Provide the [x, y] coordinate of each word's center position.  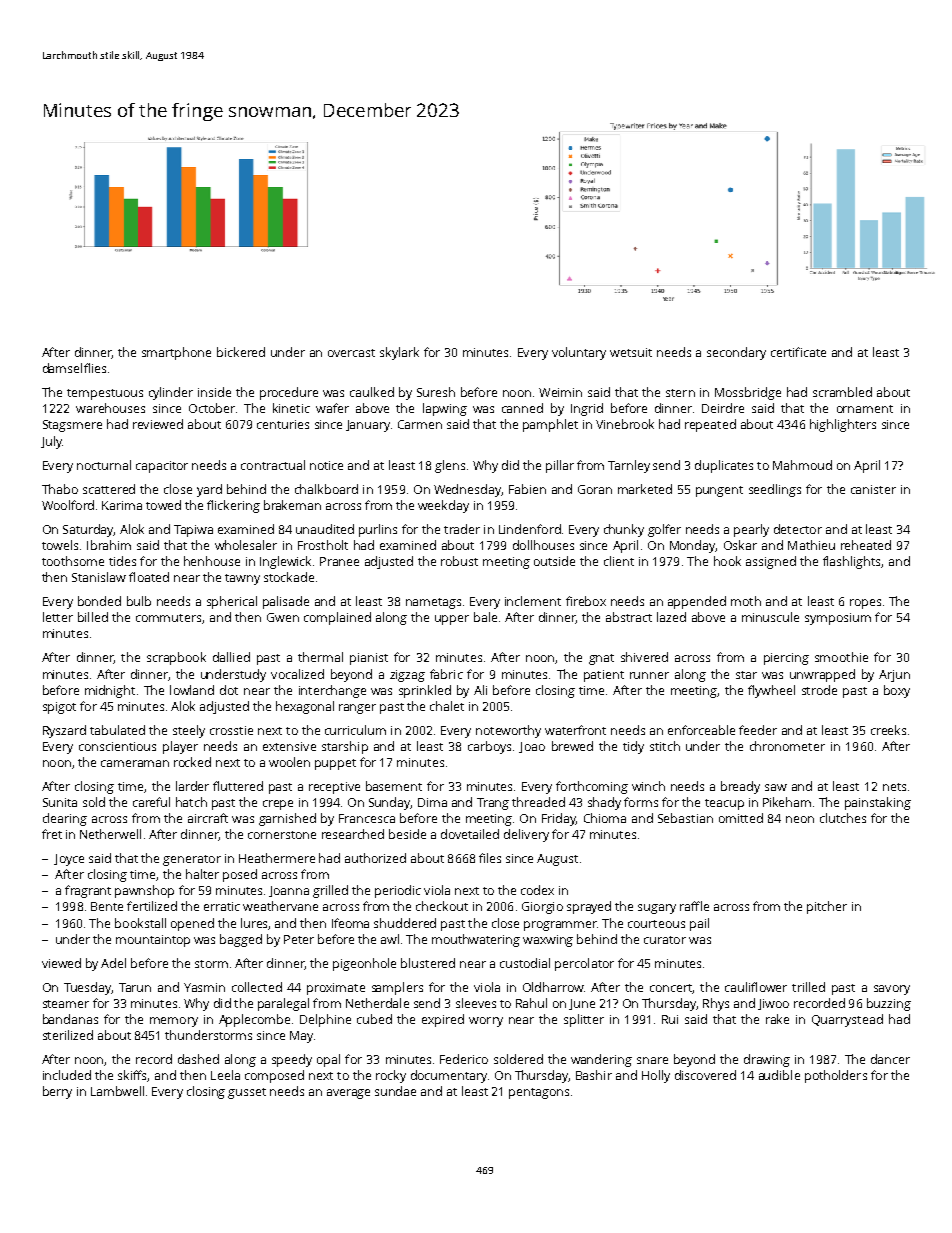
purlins [378, 530]
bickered [241, 352]
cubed [374, 1019]
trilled [808, 987]
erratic [222, 906]
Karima [122, 505]
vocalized [297, 674]
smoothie [841, 657]
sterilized [68, 1035]
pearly [751, 530]
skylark [399, 353]
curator [665, 940]
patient [604, 676]
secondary [736, 353]
